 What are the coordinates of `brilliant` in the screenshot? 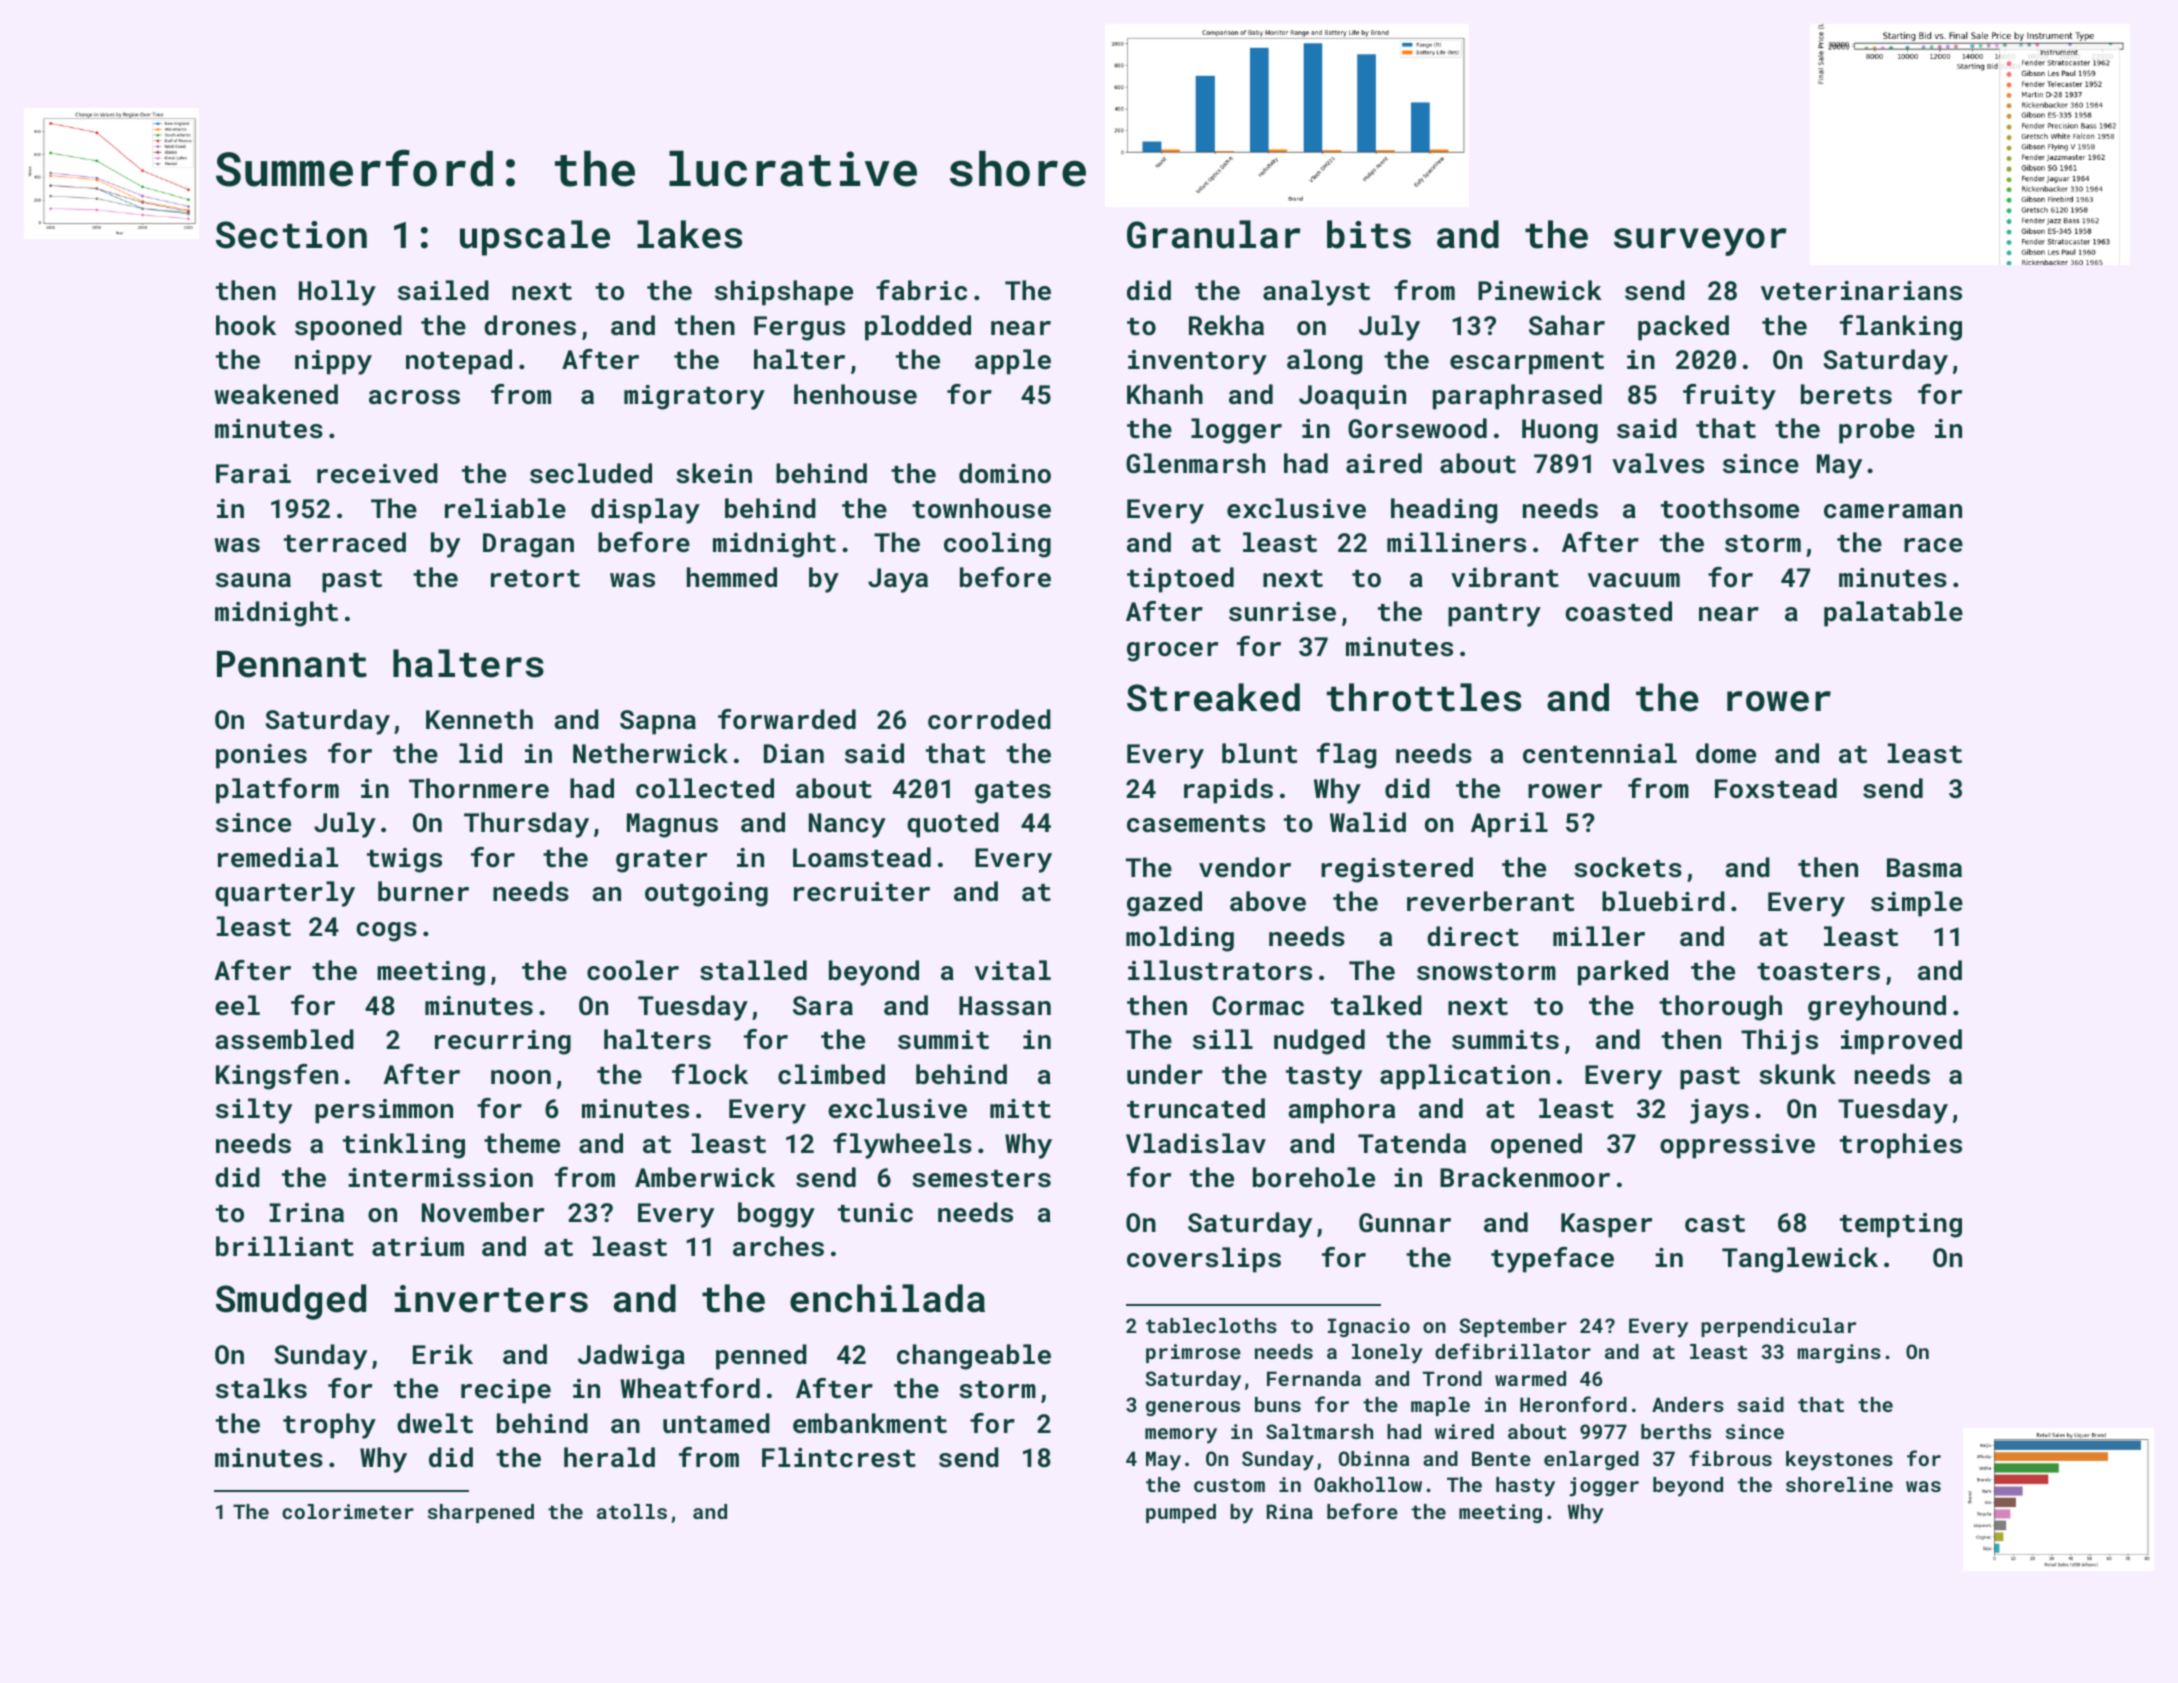 It's located at (285, 1246).
